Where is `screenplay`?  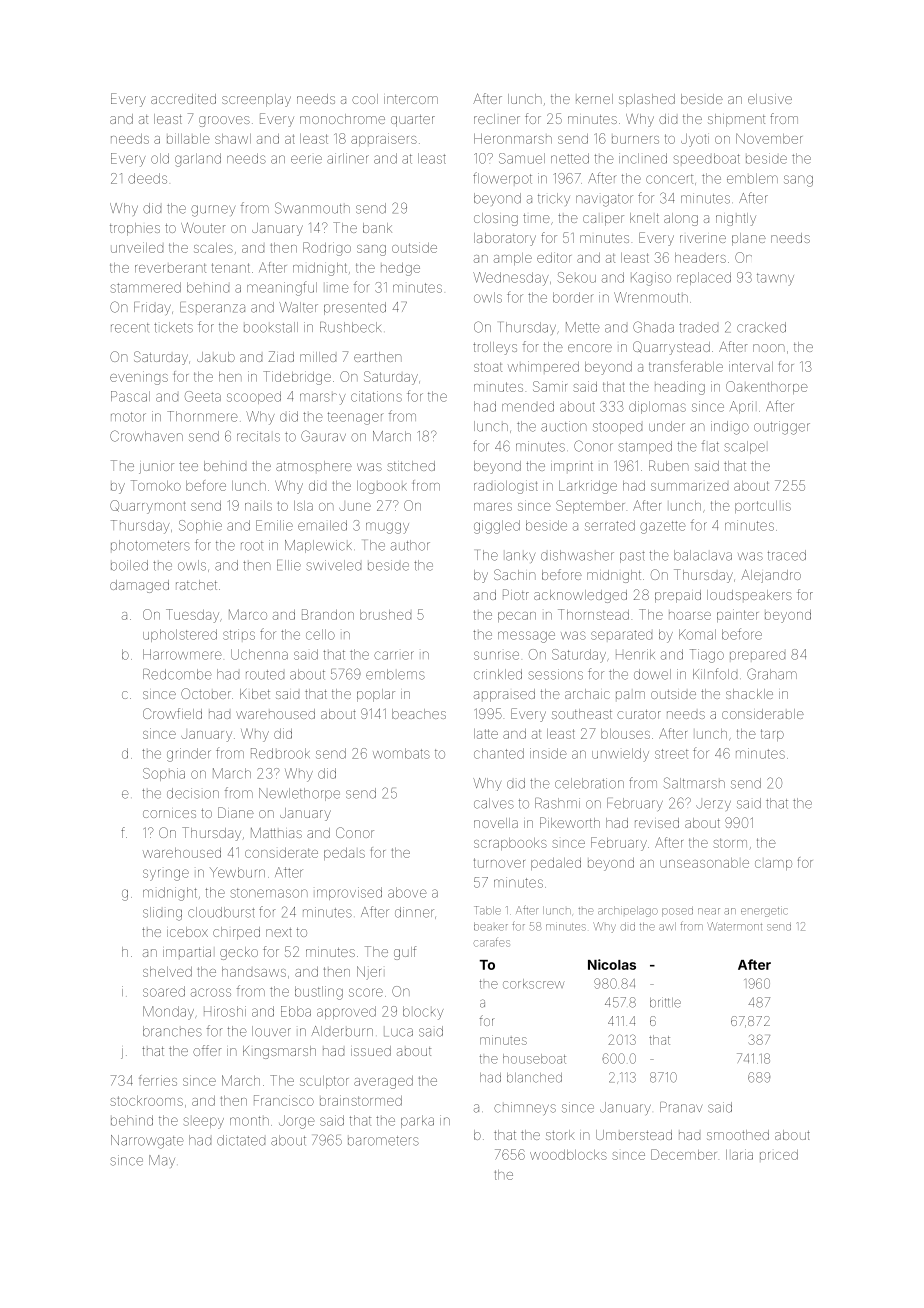 screenplay is located at coordinates (256, 100).
